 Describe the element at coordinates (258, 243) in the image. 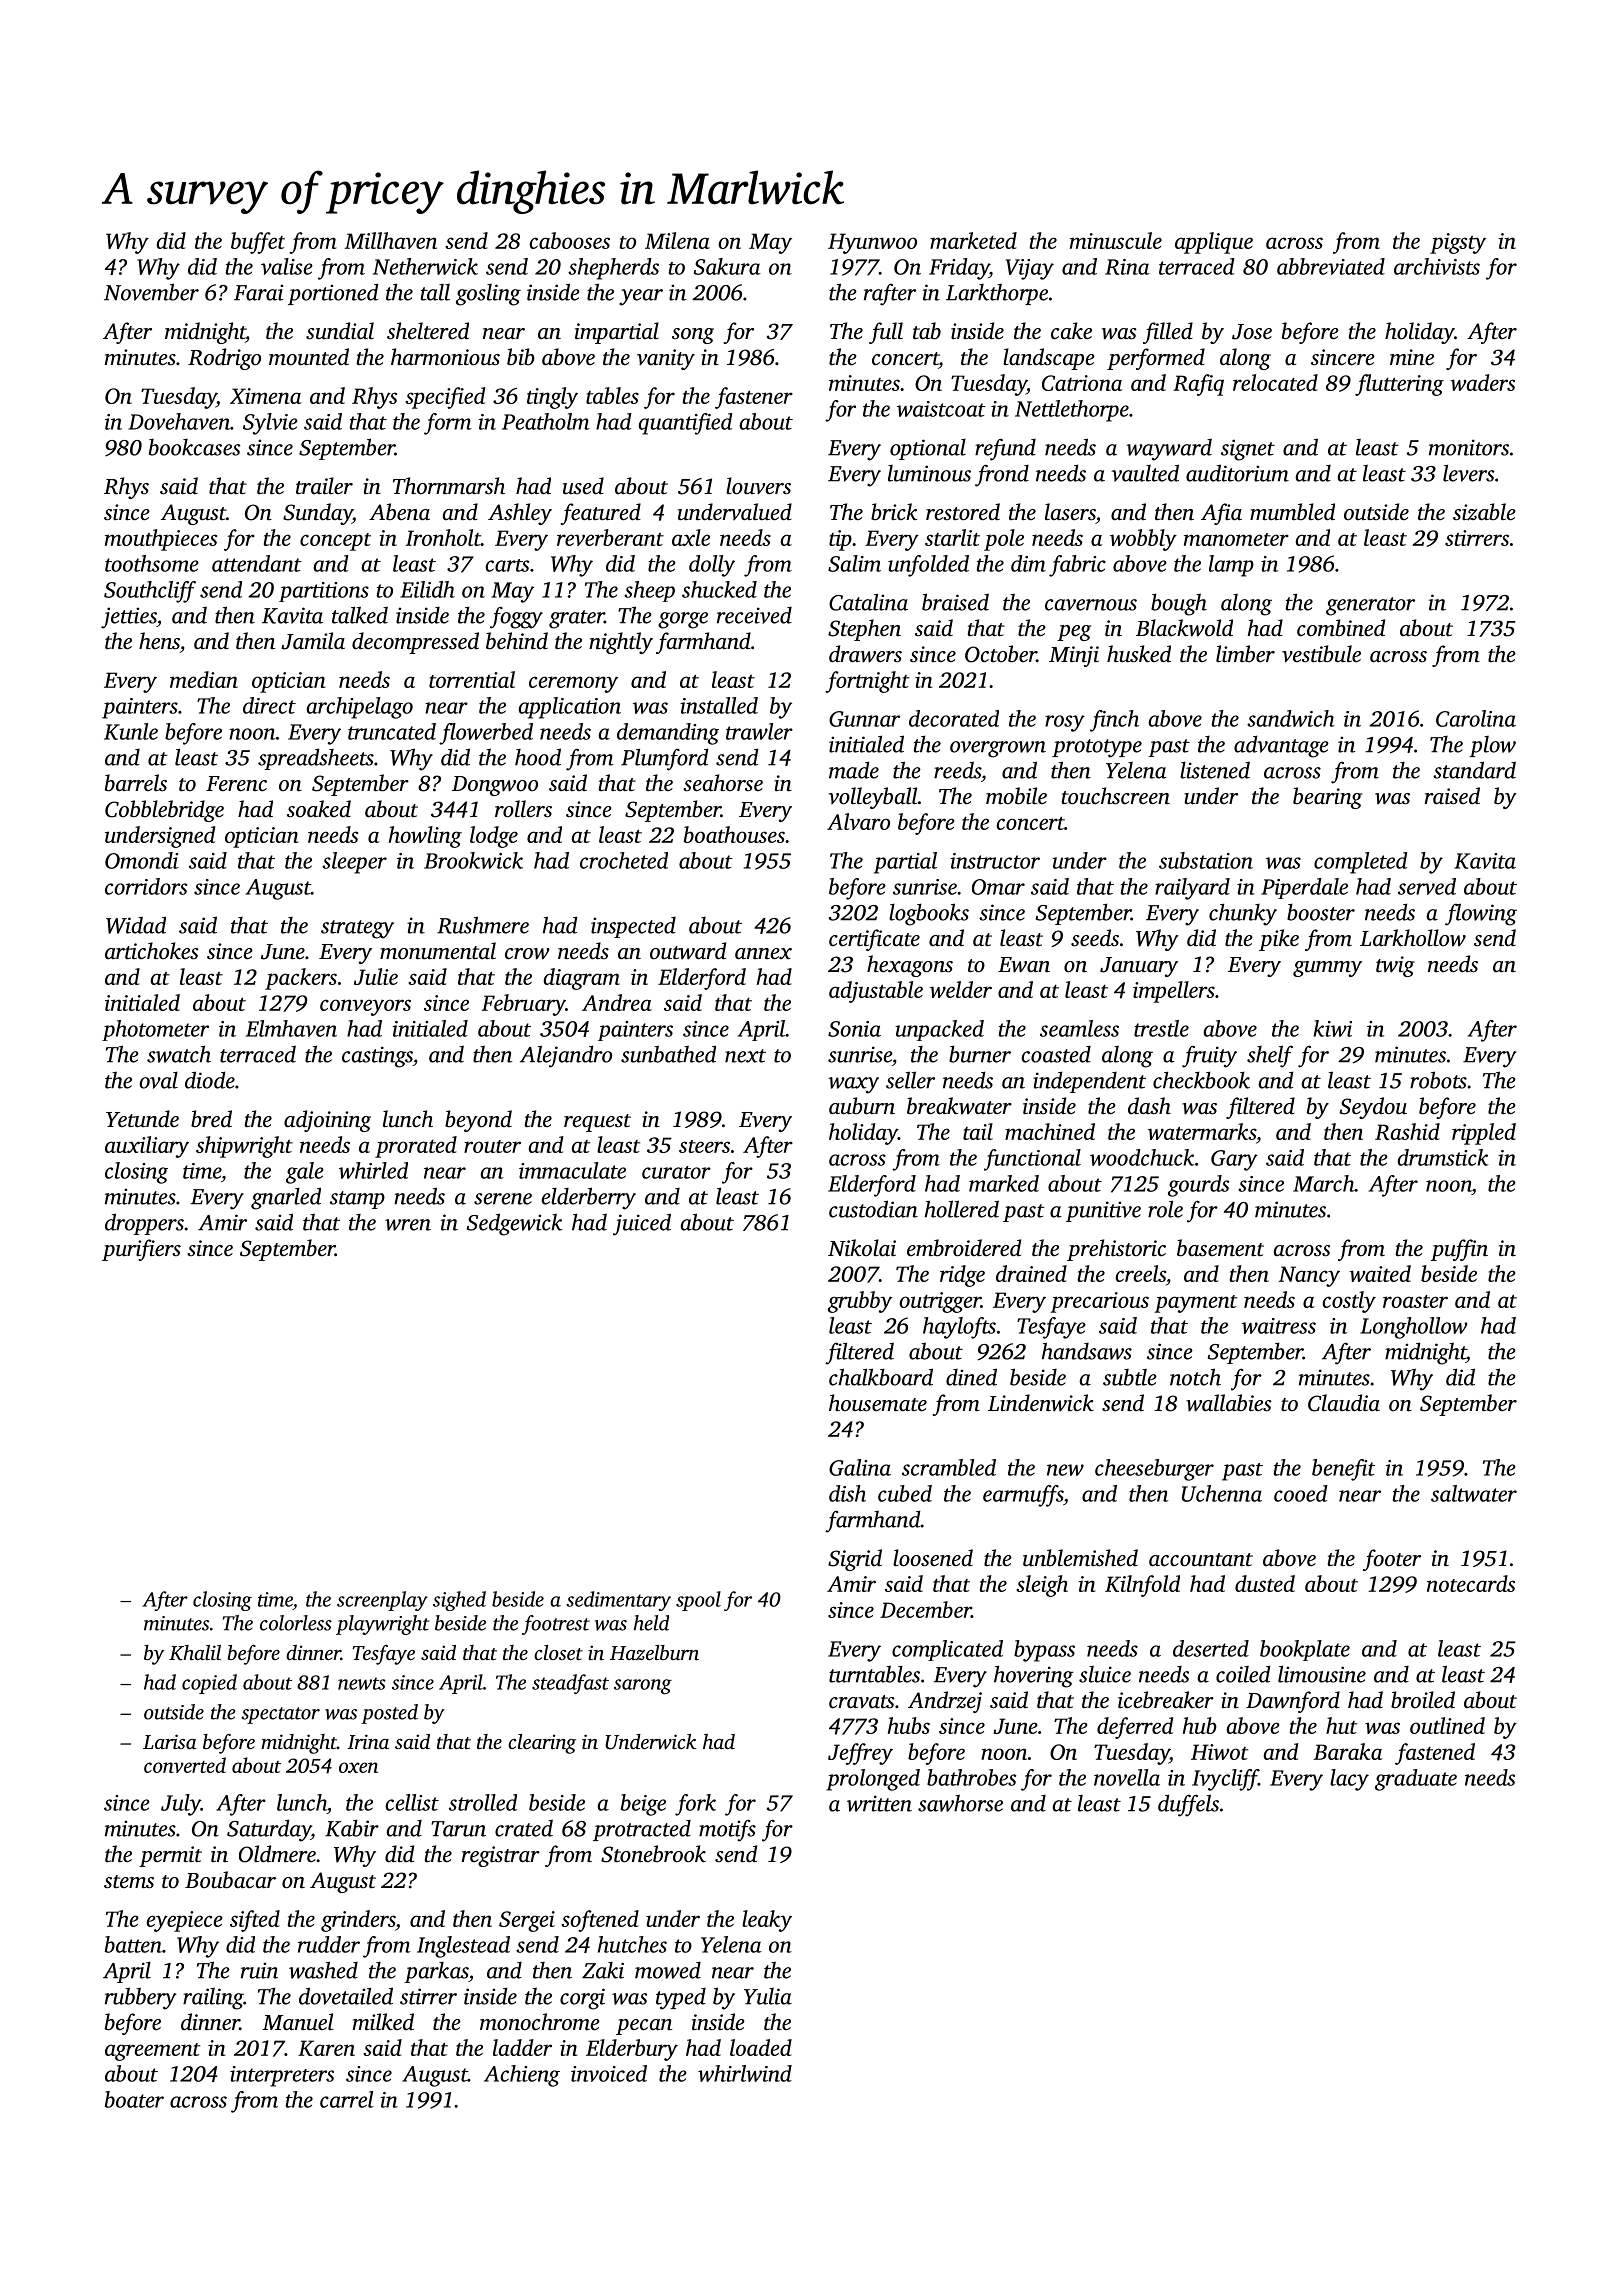

I see `buffet` at that location.
